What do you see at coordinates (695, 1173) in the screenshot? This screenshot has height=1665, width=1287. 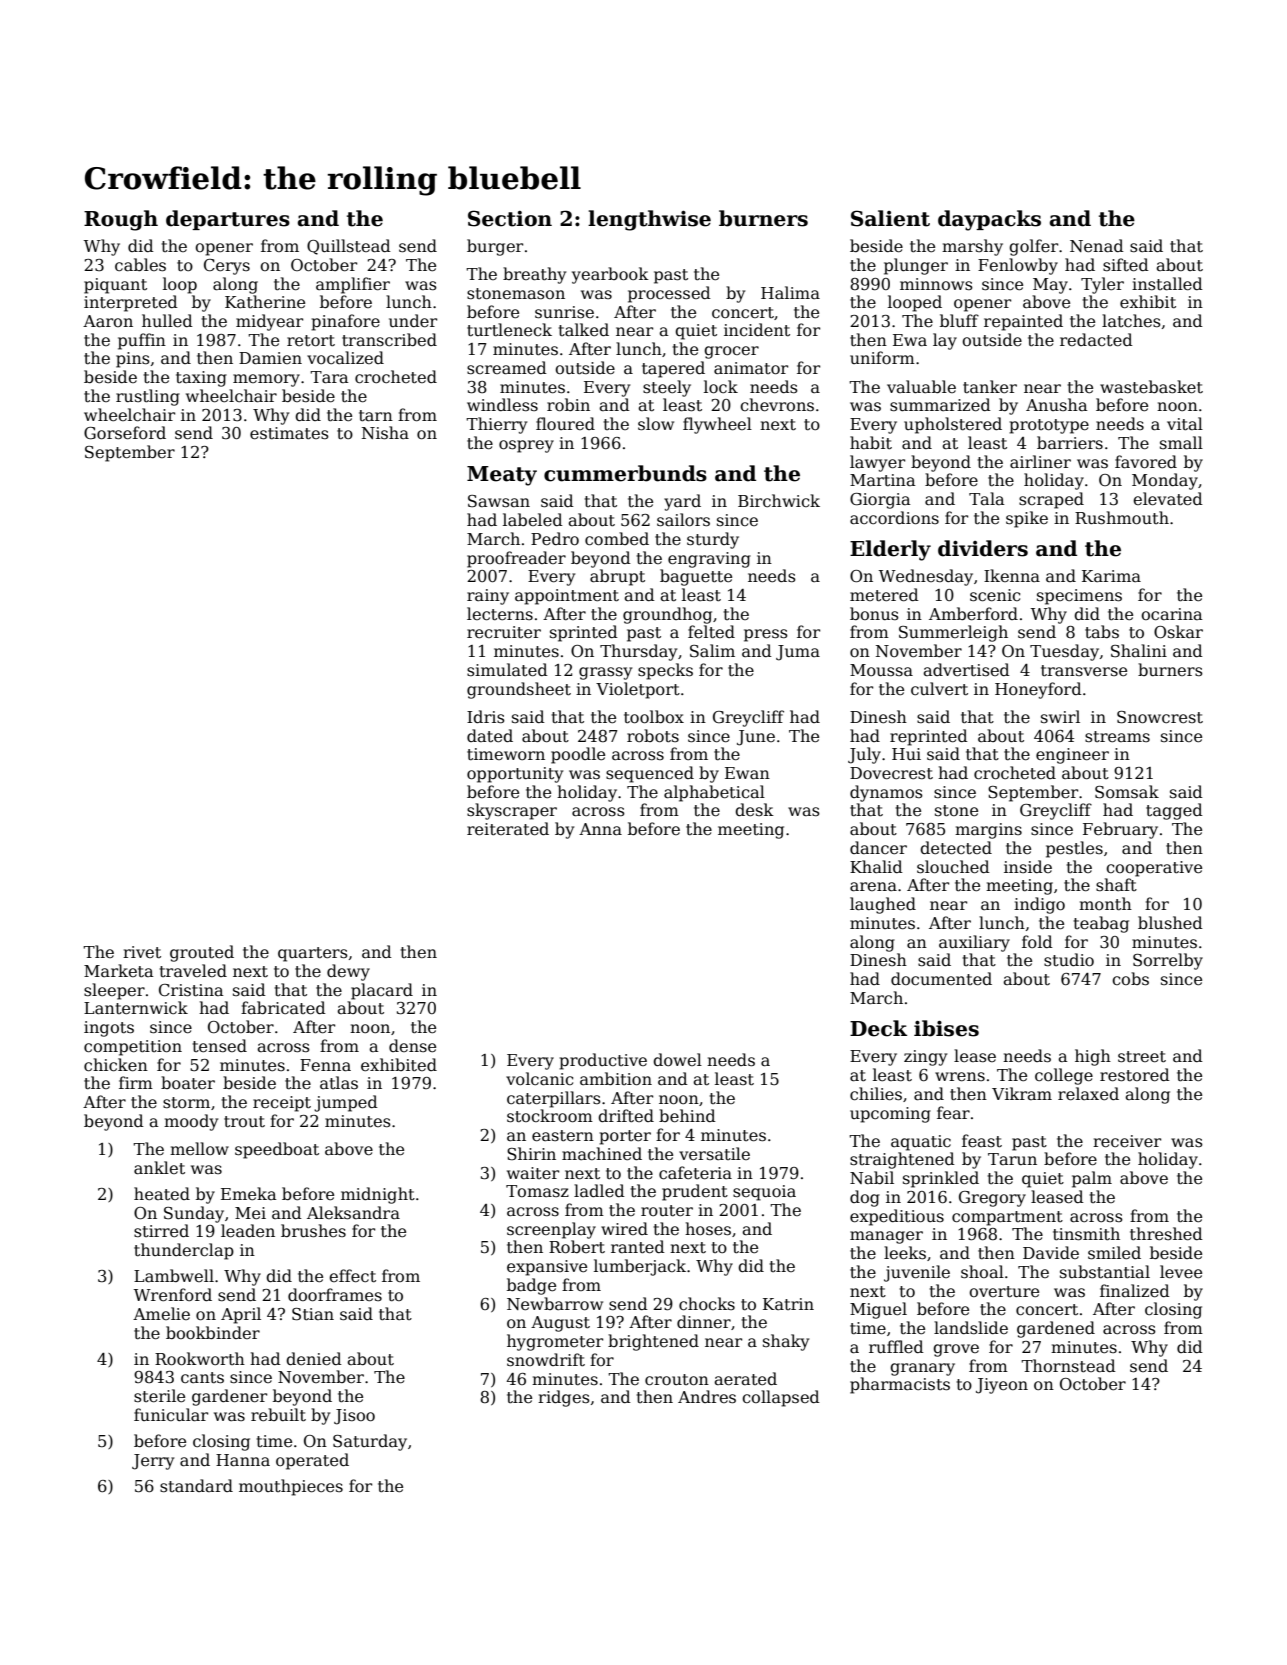 I see `cafeteria` at bounding box center [695, 1173].
